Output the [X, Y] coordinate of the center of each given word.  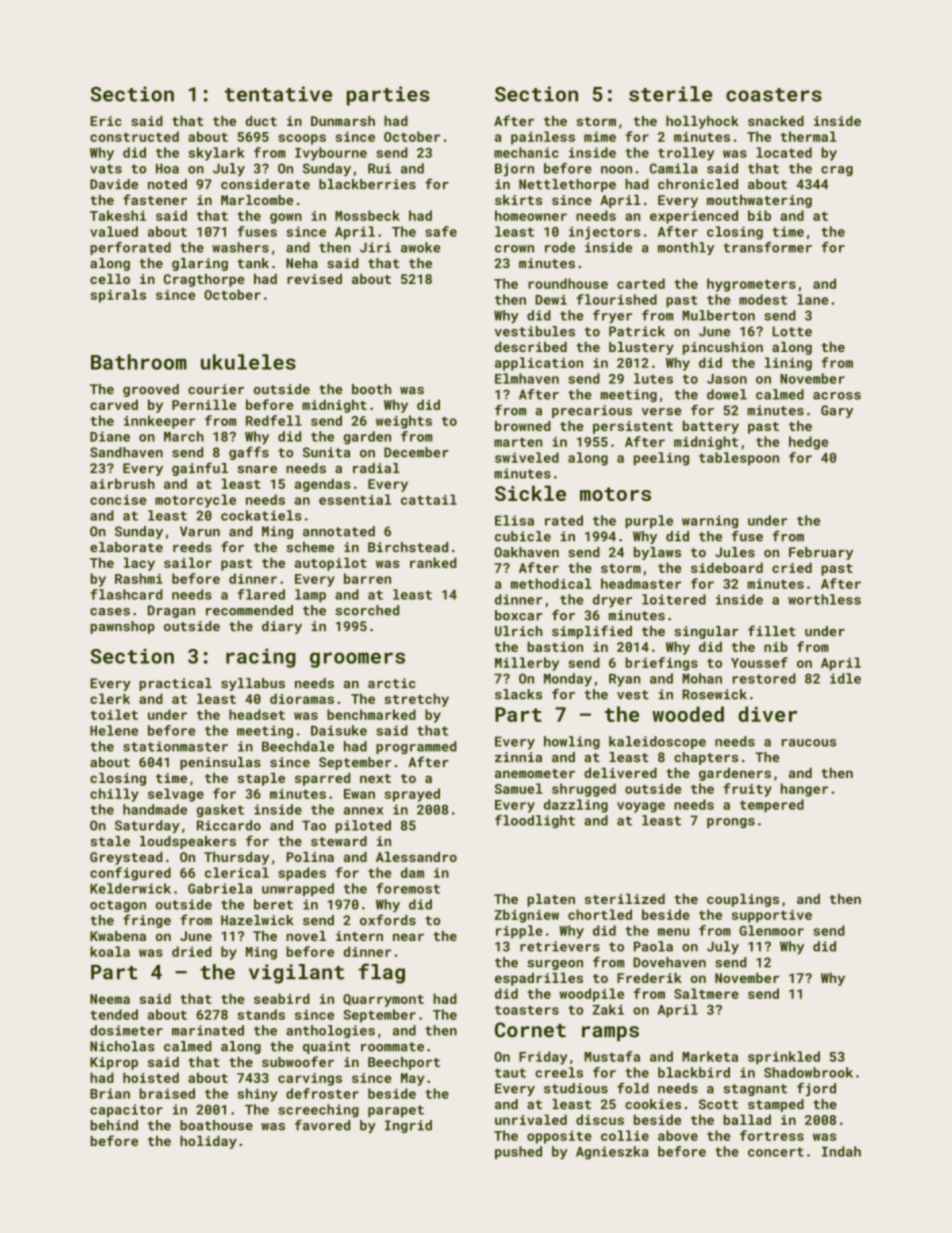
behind [114, 1125]
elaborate [126, 547]
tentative [278, 94]
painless [543, 138]
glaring [200, 264]
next [375, 778]
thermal [808, 136]
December [416, 452]
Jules [735, 552]
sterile [670, 94]
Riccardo [229, 825]
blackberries [367, 184]
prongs [731, 823]
